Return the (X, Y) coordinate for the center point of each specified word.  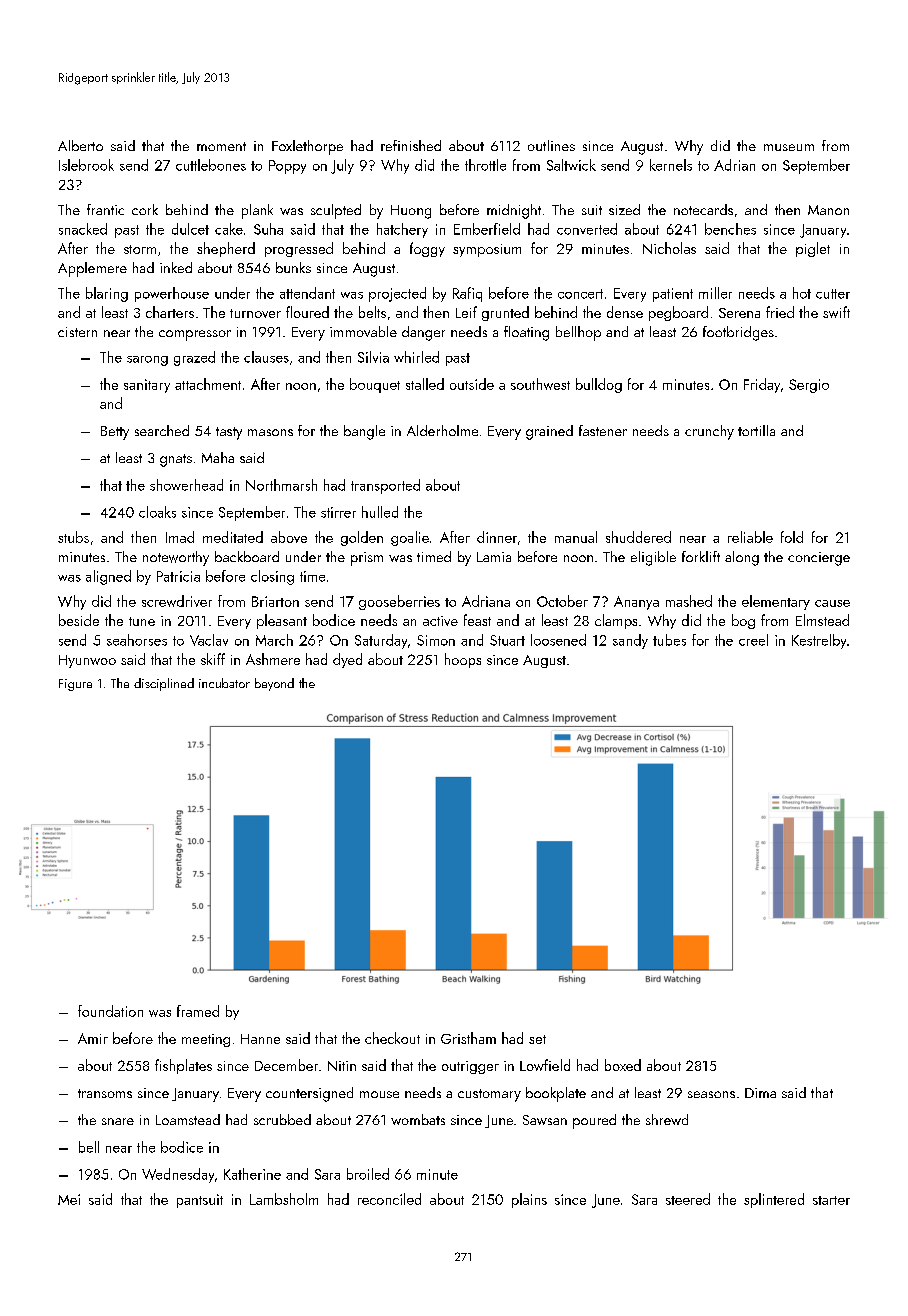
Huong (411, 212)
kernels (671, 165)
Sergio (809, 386)
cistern (77, 332)
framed (198, 1011)
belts (372, 312)
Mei (69, 1199)
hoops (463, 660)
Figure (75, 685)
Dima (760, 1093)
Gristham (468, 1038)
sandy (630, 641)
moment (221, 146)
